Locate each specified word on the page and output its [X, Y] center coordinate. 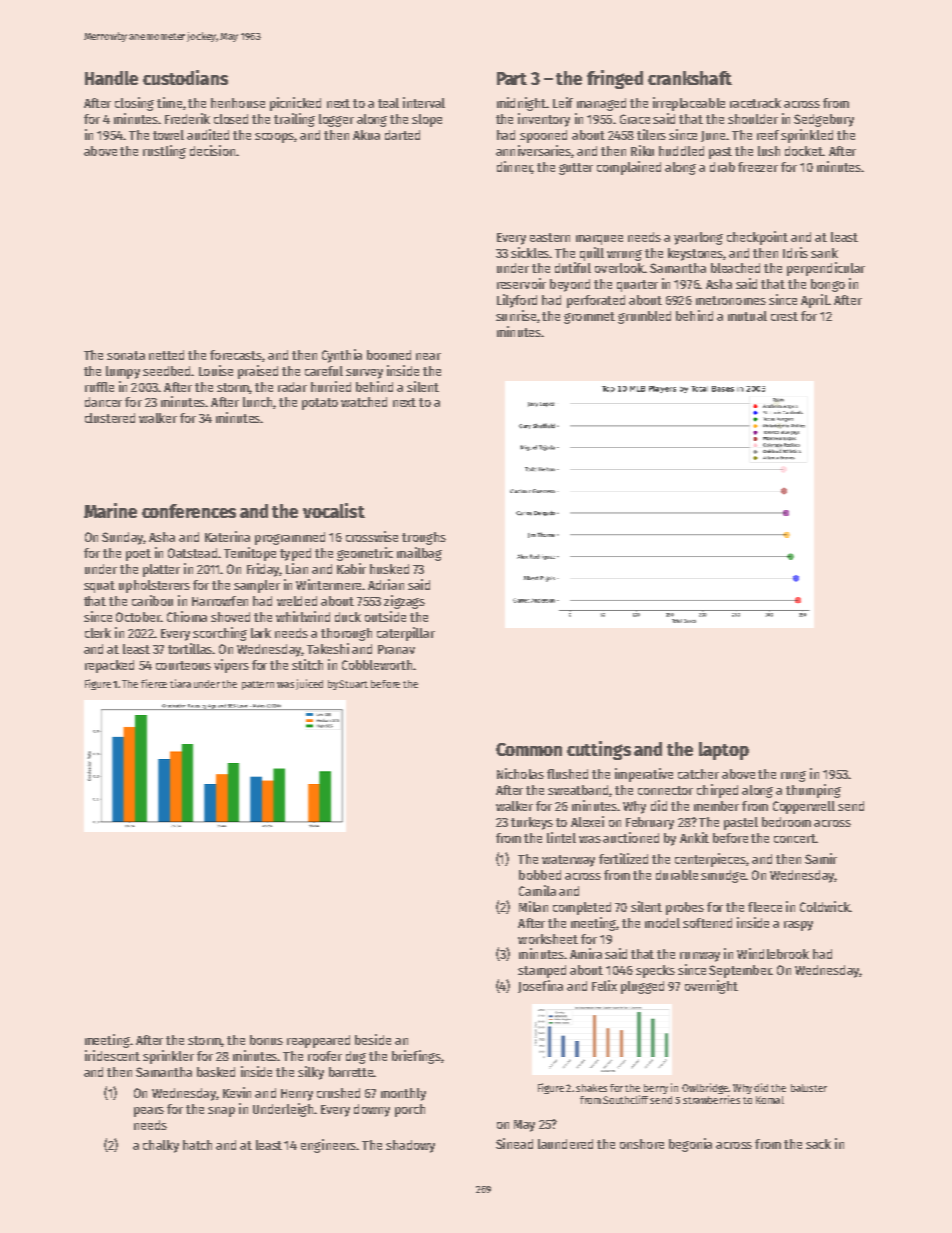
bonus [266, 1040]
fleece [765, 907]
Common [529, 749]
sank [824, 253]
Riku [642, 150]
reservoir [521, 283]
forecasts [236, 355]
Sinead [514, 1143]
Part [512, 78]
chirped [717, 791]
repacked [109, 666]
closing [134, 104]
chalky [161, 1146]
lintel [561, 837]
